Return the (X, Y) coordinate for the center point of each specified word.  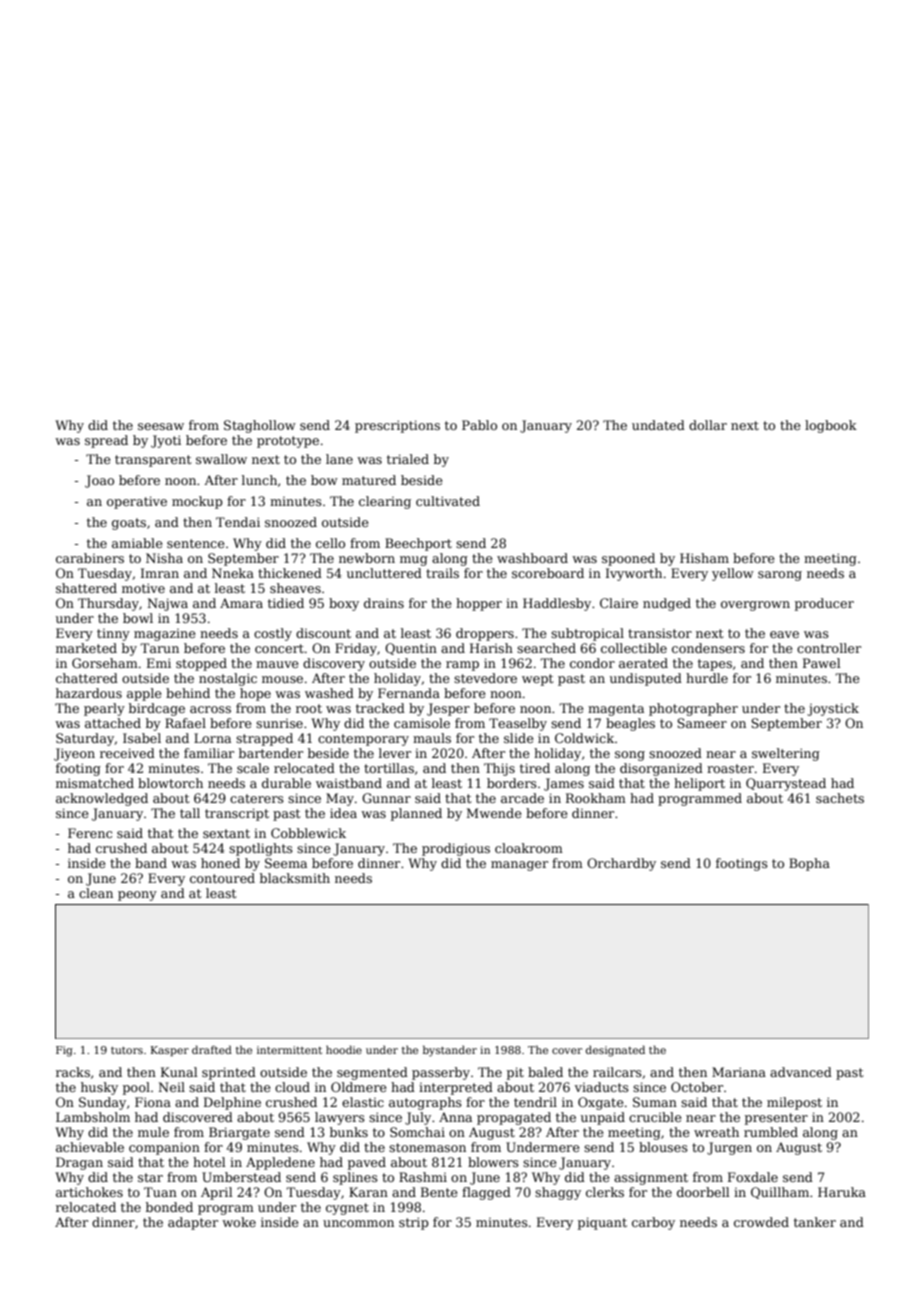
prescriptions (397, 426)
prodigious (456, 849)
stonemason (427, 1147)
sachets (840, 798)
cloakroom (529, 848)
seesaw (161, 426)
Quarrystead (786, 784)
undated (658, 425)
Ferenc (90, 833)
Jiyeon (74, 754)
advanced (801, 1072)
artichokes (89, 1192)
